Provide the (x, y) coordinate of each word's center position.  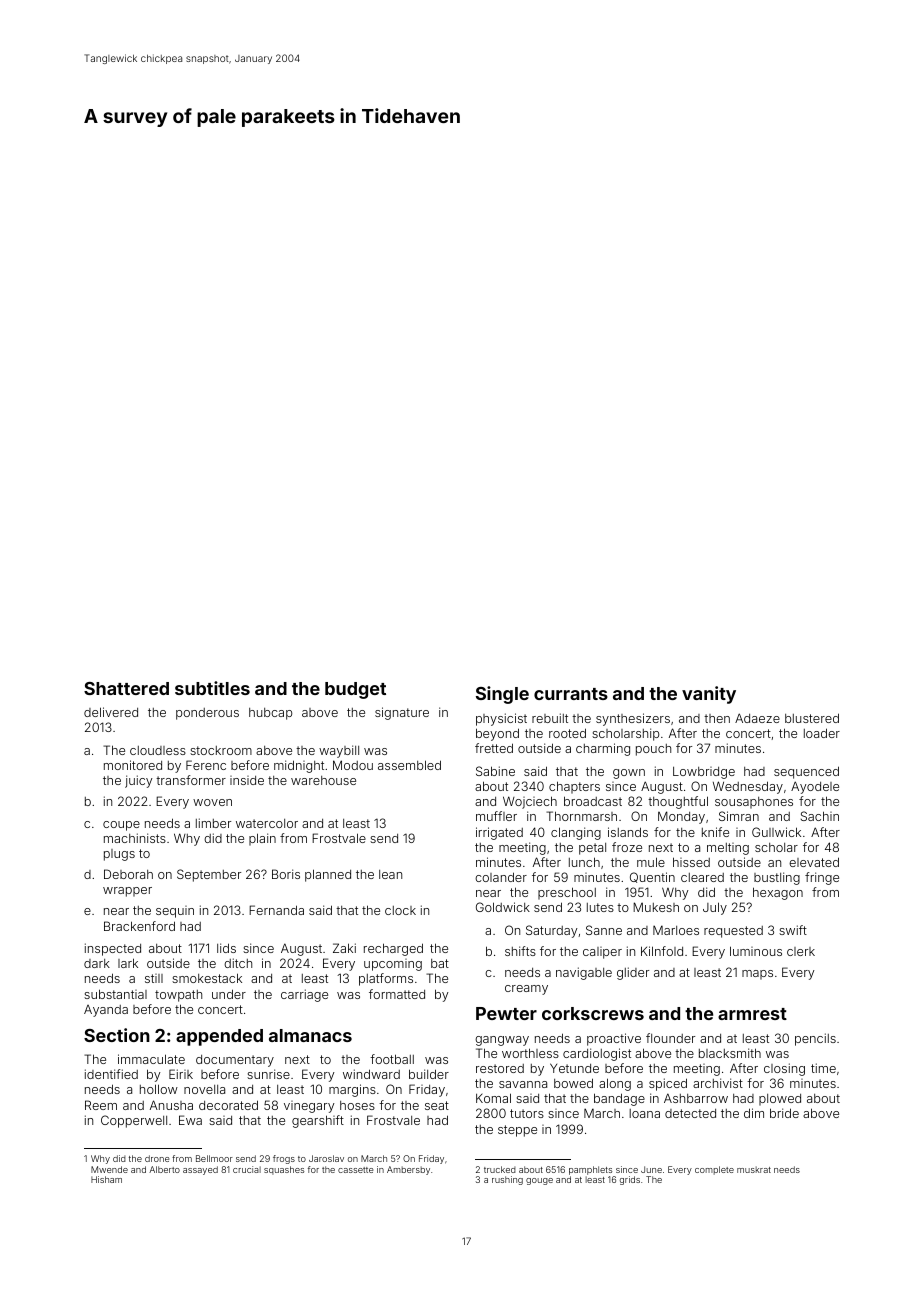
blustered (812, 718)
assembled (409, 765)
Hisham (106, 1179)
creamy (526, 990)
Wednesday (748, 787)
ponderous (207, 714)
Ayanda (106, 1011)
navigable (584, 973)
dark (97, 963)
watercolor (267, 823)
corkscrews (593, 1013)
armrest (752, 1014)
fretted (494, 748)
